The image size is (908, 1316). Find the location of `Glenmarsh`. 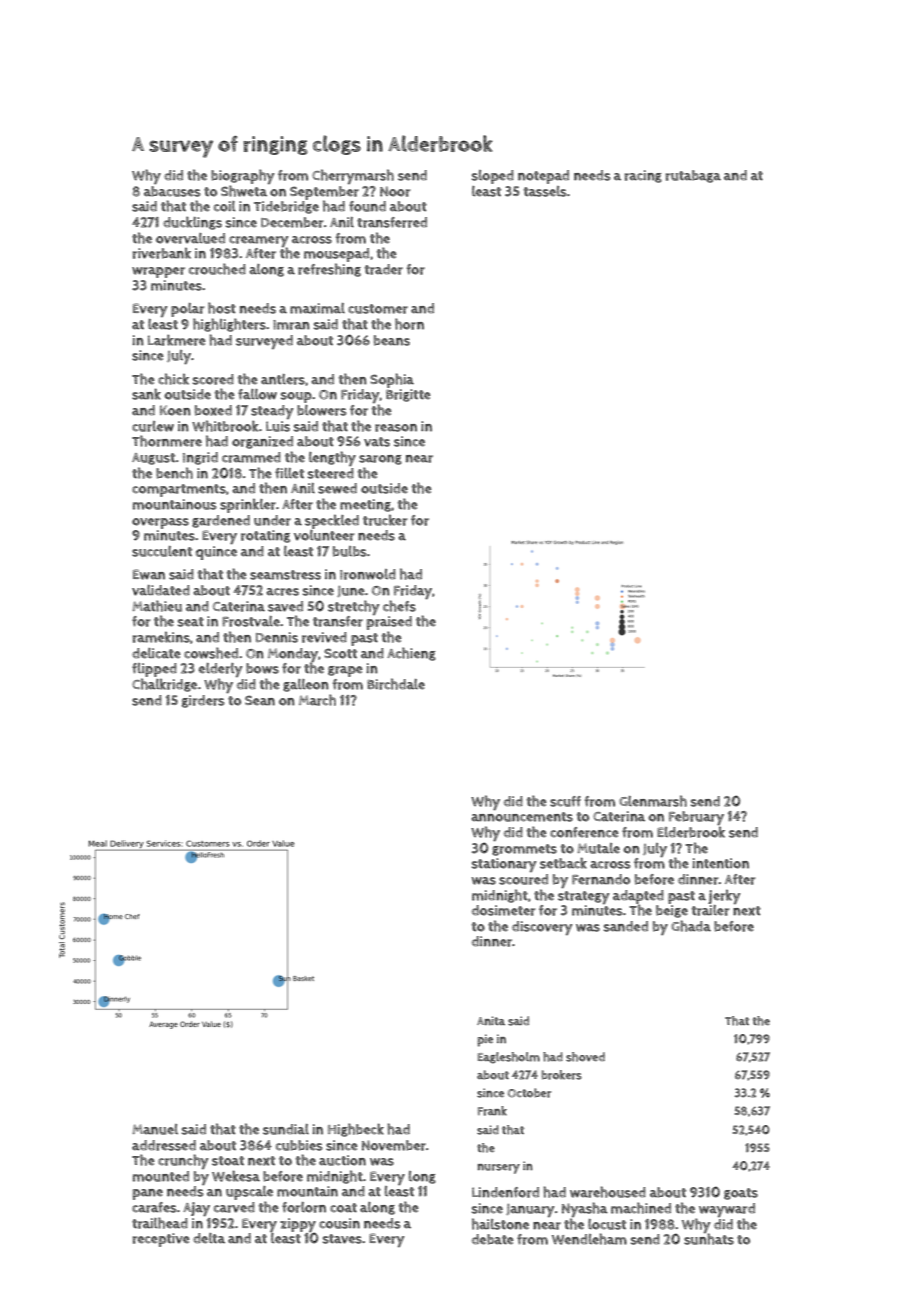

Glenmarsh is located at coordinates (653, 801).
